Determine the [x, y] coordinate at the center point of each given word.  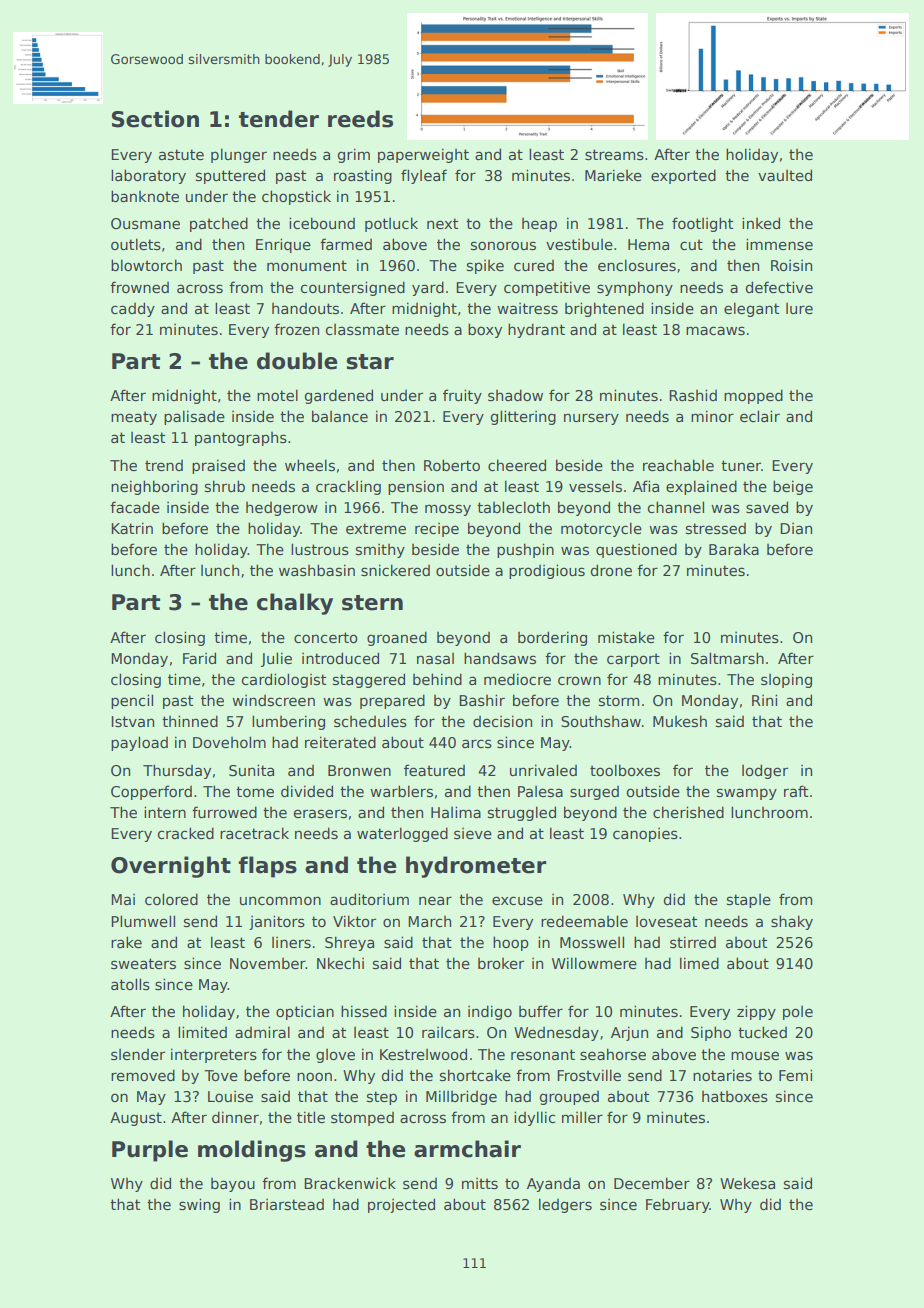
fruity [462, 396]
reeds [360, 119]
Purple [150, 1151]
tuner [741, 465]
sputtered [230, 176]
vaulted [785, 175]
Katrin [132, 528]
